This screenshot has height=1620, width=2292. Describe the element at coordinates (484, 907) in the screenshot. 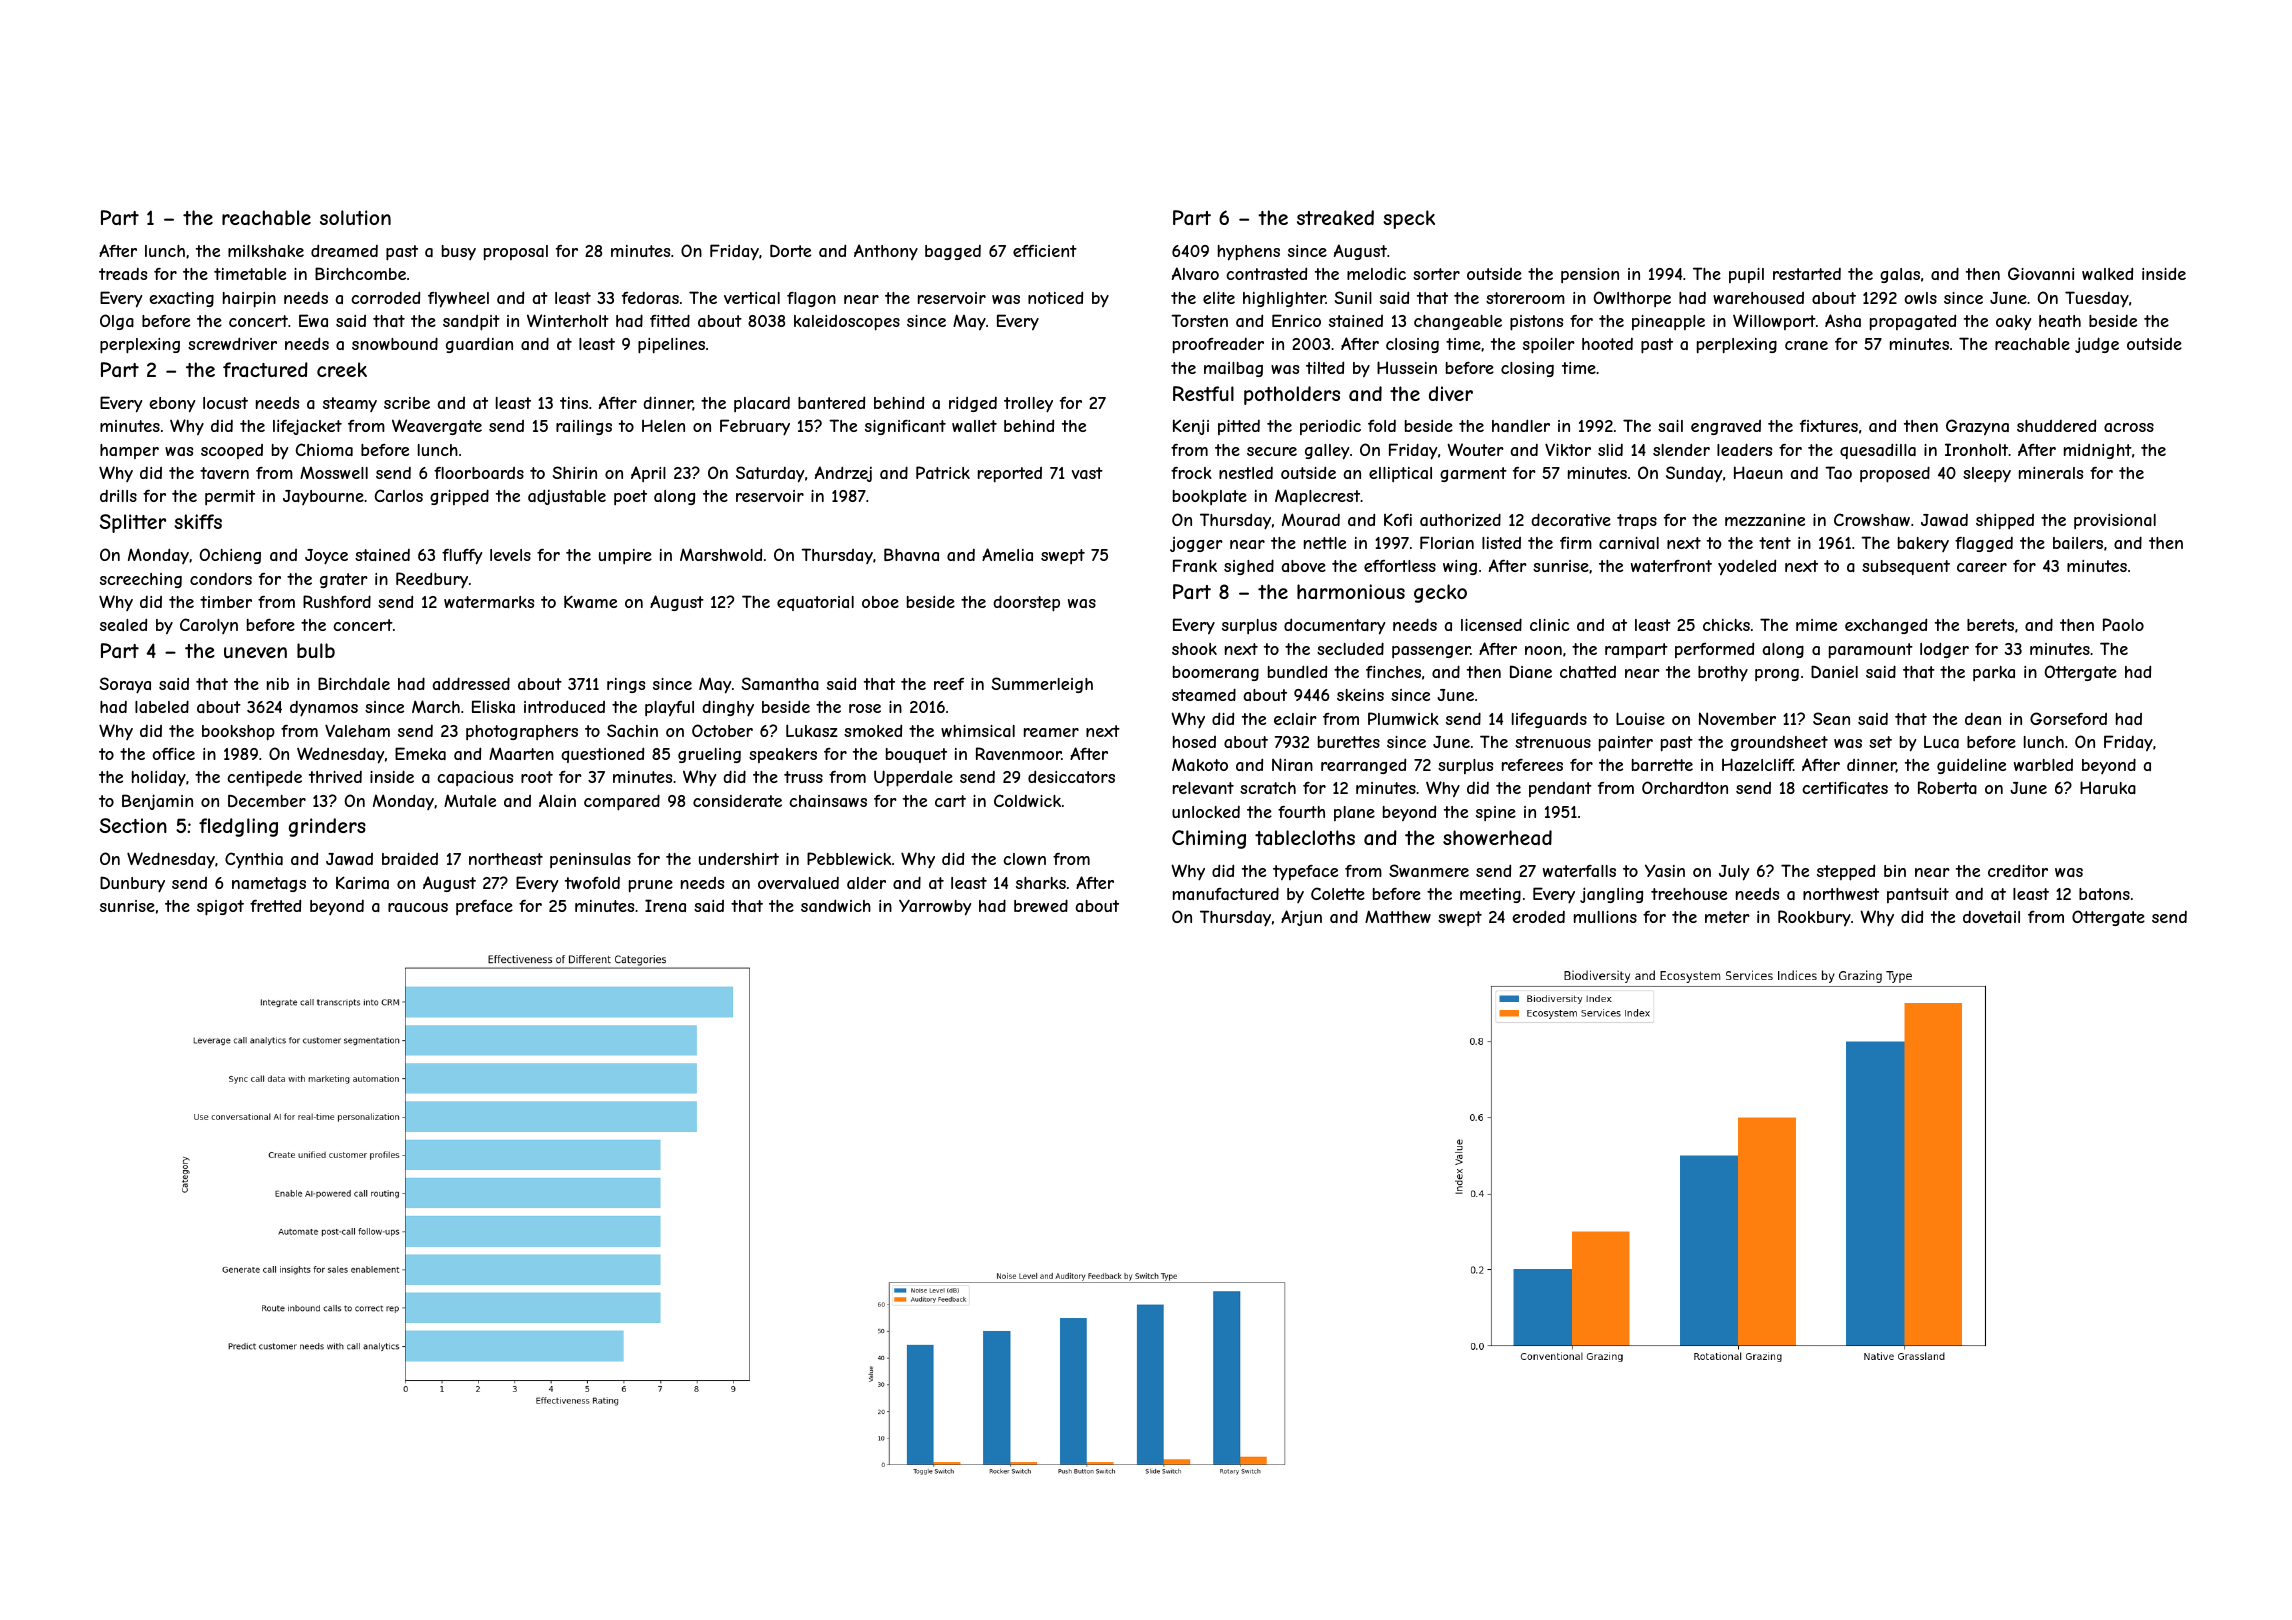

I see `preface` at that location.
